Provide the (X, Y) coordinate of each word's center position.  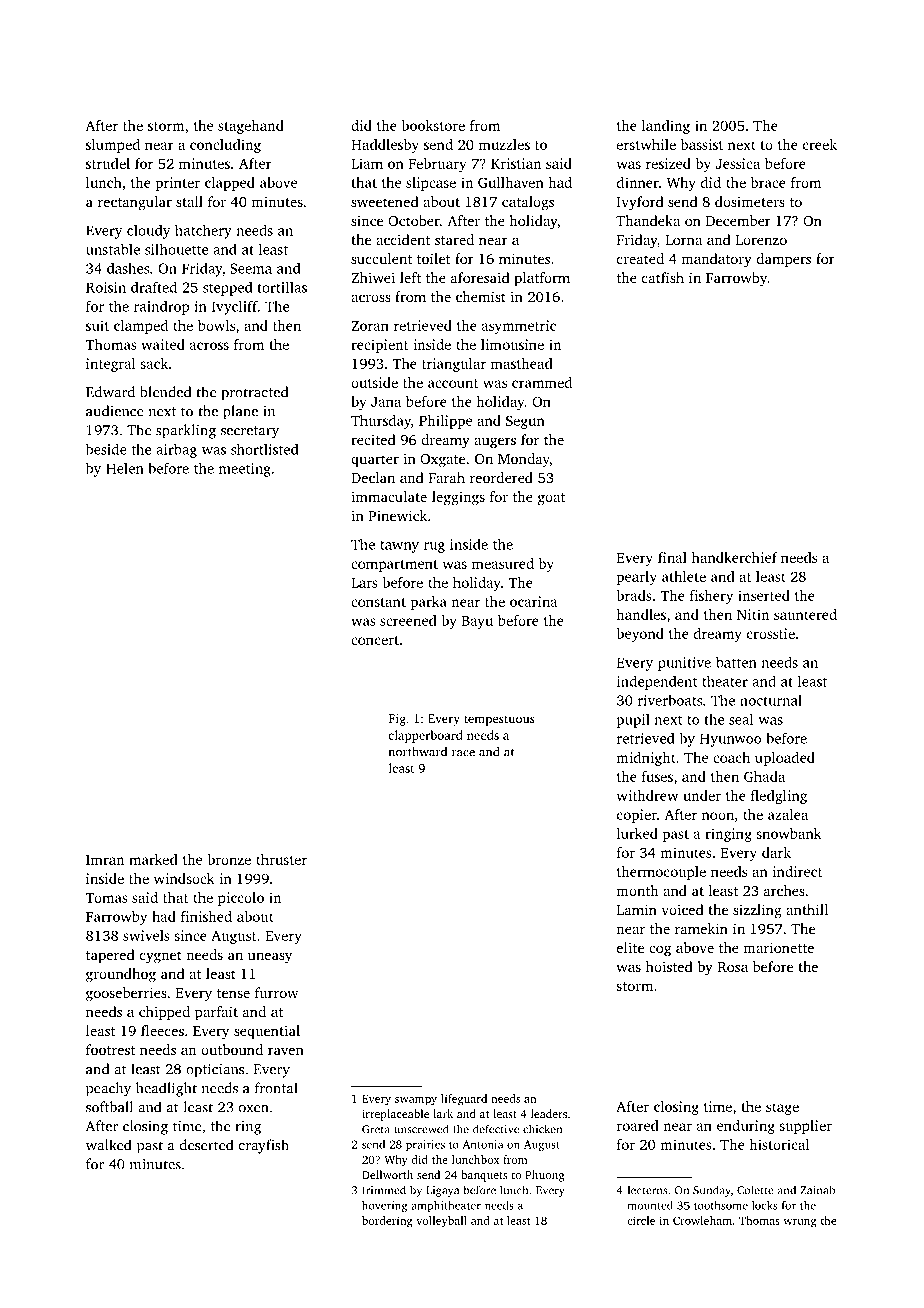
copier (637, 816)
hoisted (669, 966)
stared (454, 239)
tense (233, 993)
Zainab (817, 1190)
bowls (216, 325)
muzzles (504, 144)
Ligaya (442, 1191)
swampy (416, 1101)
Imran (105, 860)
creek (820, 144)
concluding (225, 146)
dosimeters (750, 201)
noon (718, 816)
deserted (206, 1145)
